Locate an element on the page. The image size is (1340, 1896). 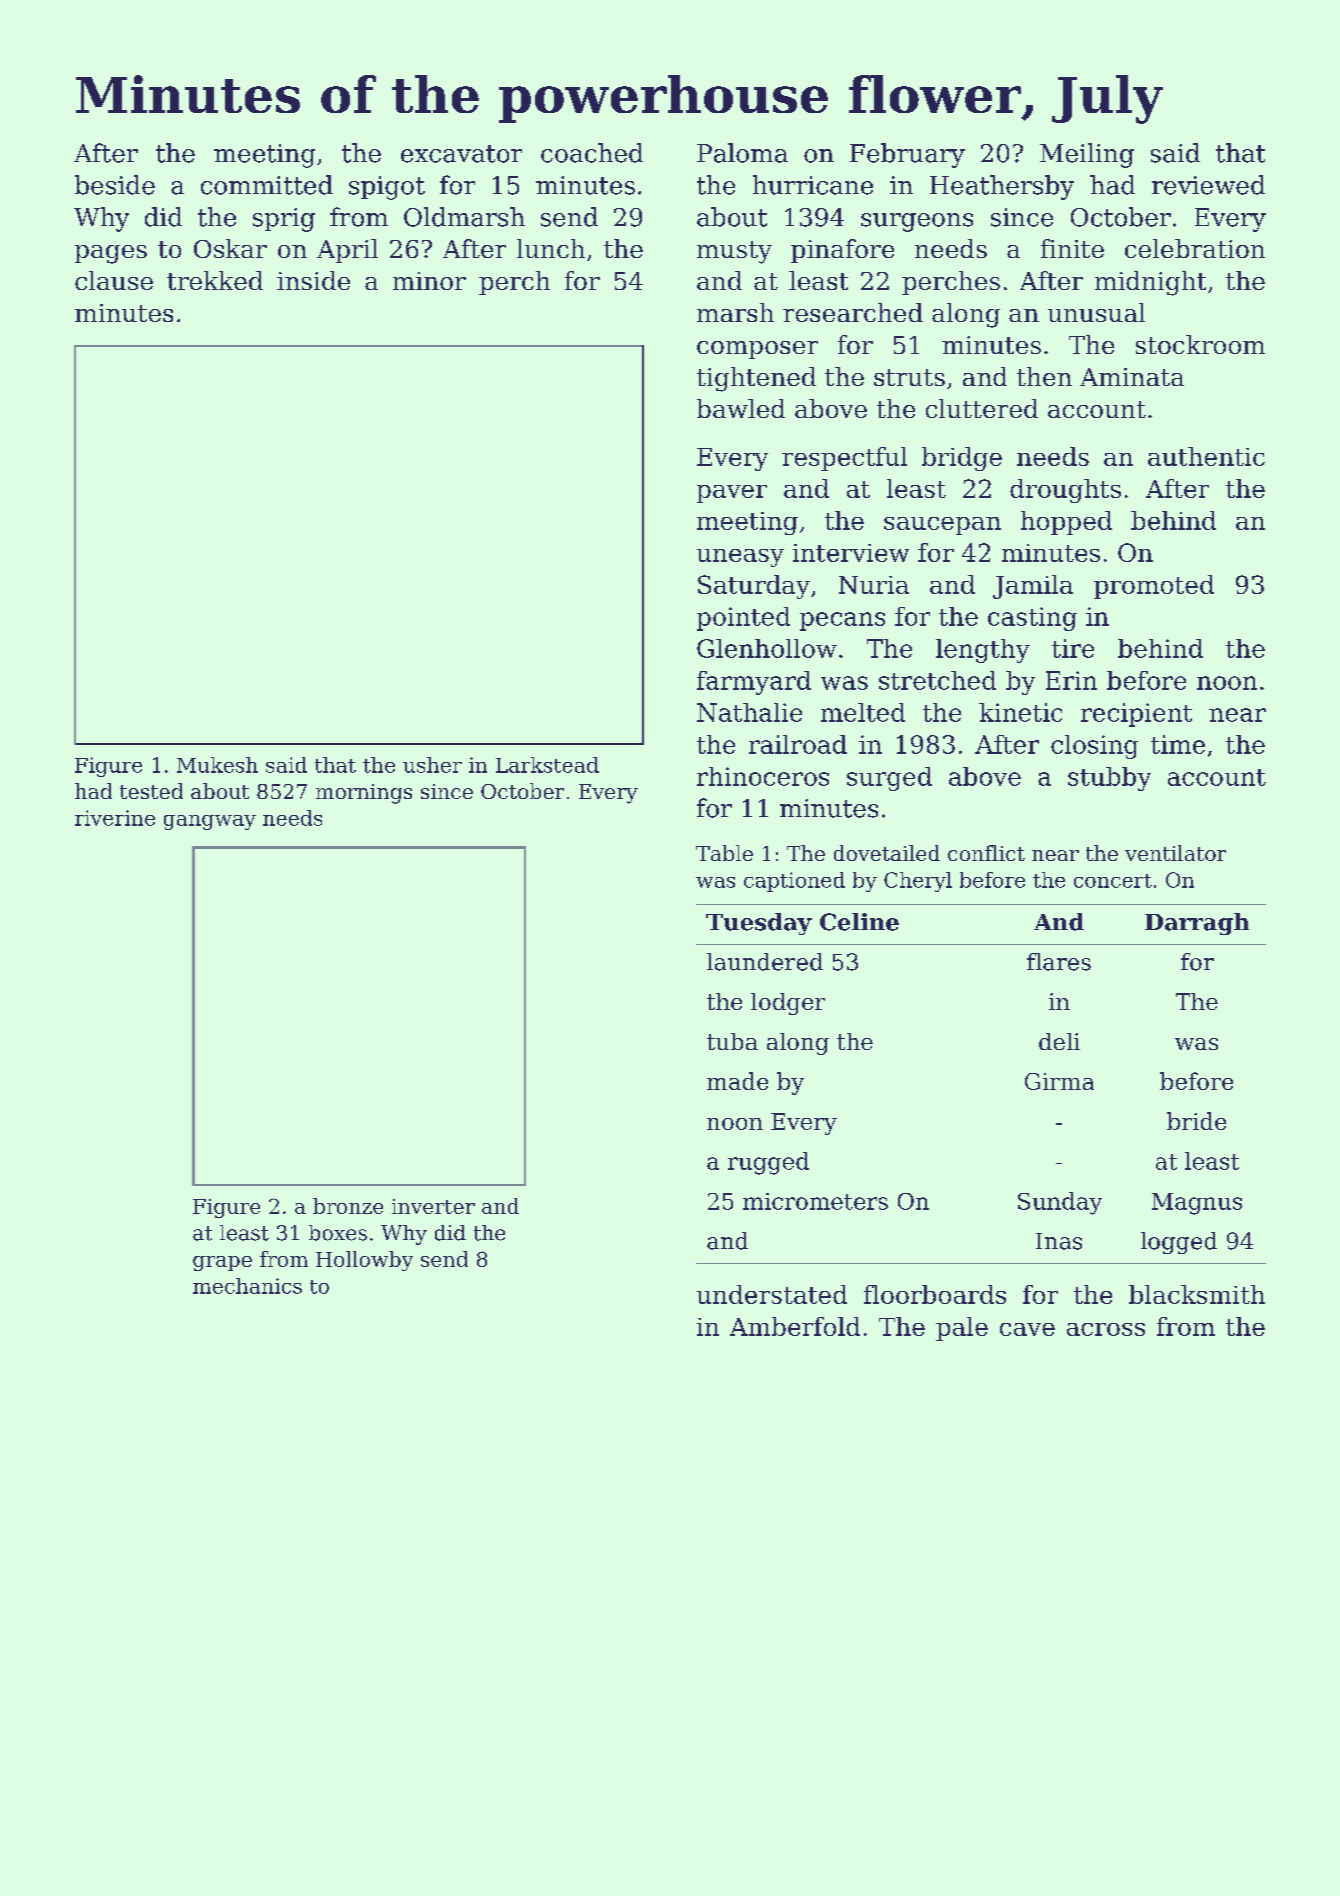
ventilator is located at coordinates (1175, 853).
